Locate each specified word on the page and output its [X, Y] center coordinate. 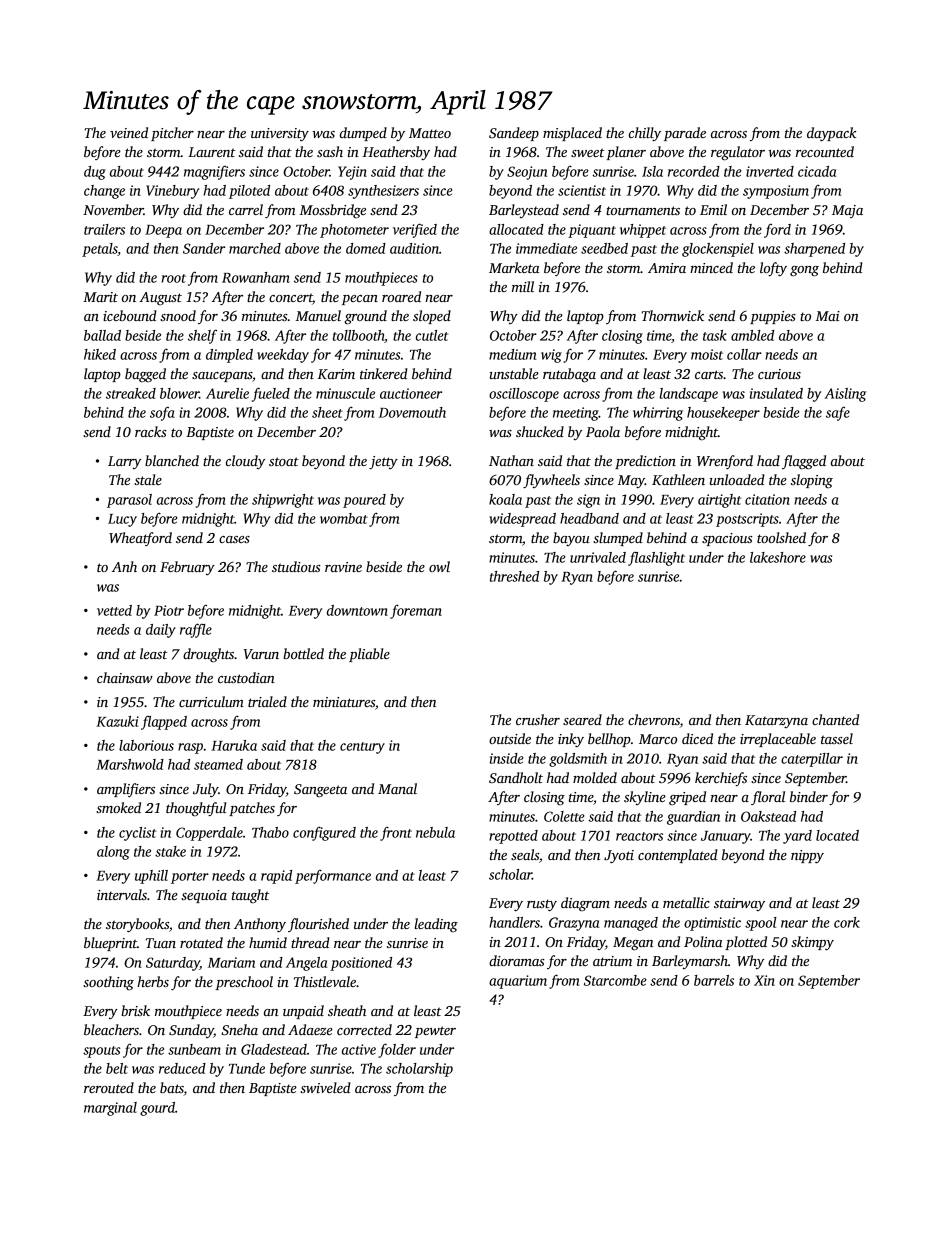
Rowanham [256, 277]
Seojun [527, 173]
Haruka [234, 745]
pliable [369, 655]
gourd [157, 1109]
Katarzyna [776, 721]
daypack [831, 134]
